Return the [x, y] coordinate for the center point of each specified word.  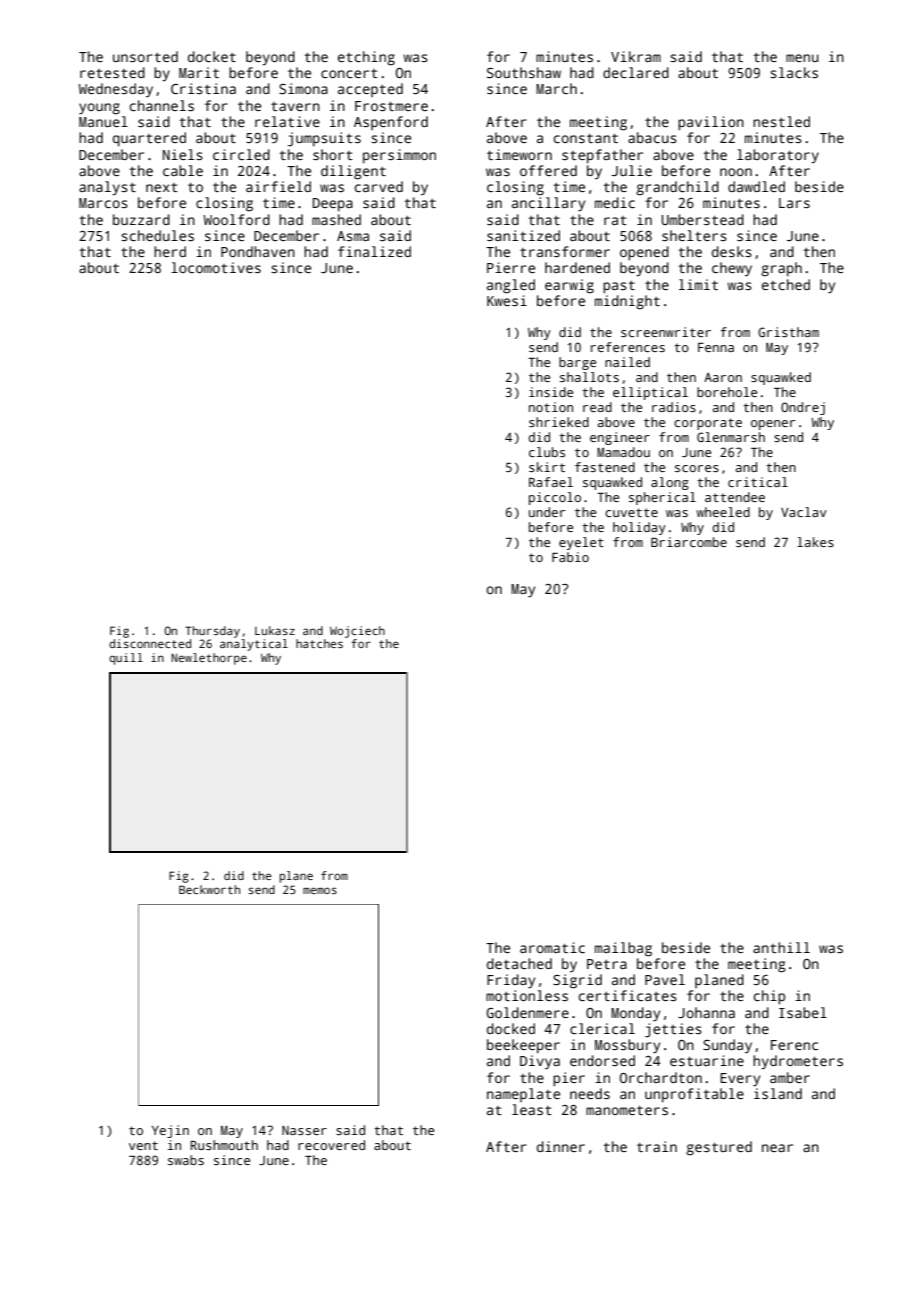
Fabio [570, 557]
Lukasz [275, 630]
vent [143, 1145]
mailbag [623, 949]
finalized [374, 251]
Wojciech [357, 632]
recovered [331, 1145]
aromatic [552, 947]
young [99, 109]
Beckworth [209, 889]
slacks [794, 72]
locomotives [216, 267]
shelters [694, 235]
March [556, 88]
